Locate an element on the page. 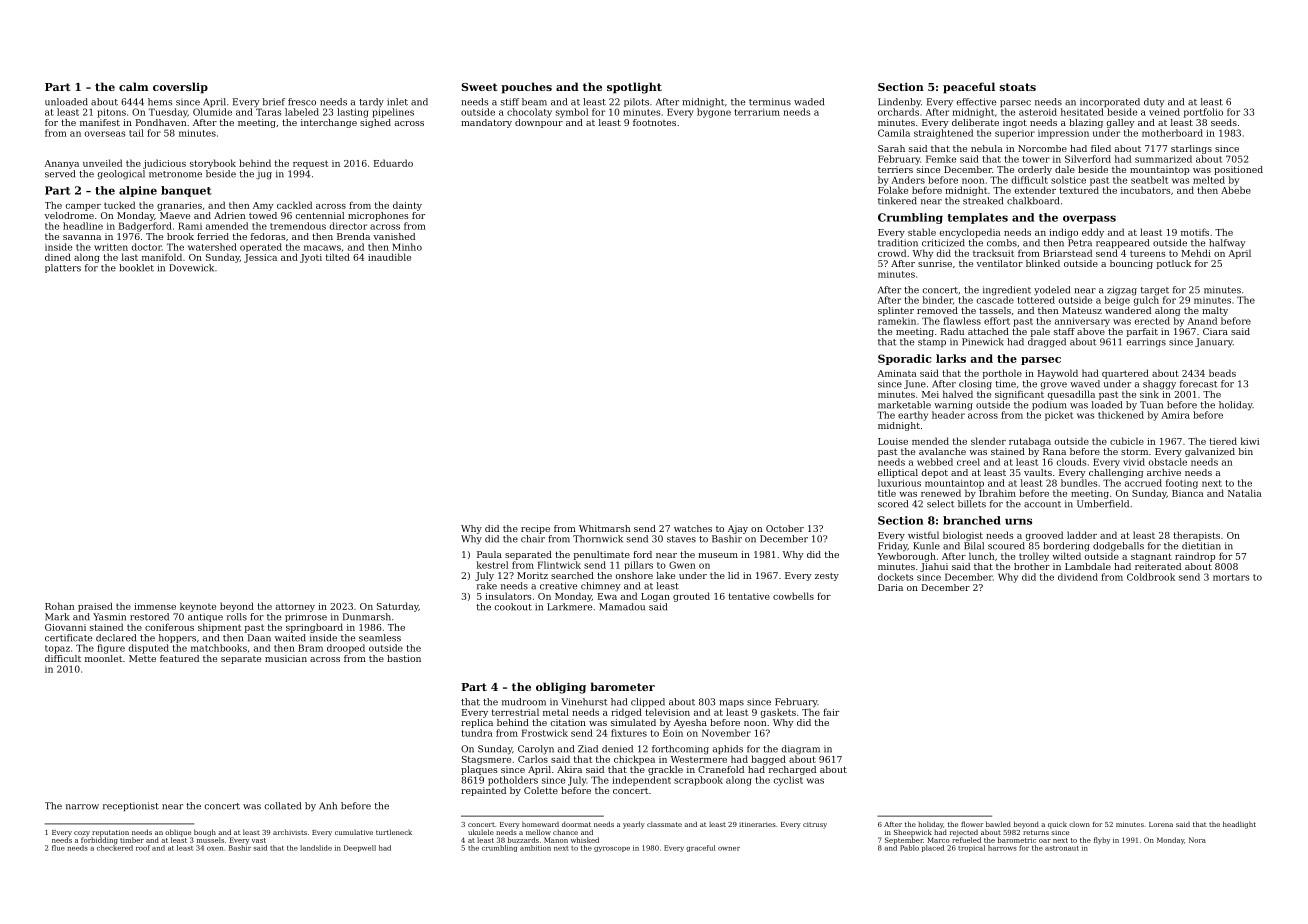 The image size is (1308, 924). chair is located at coordinates (533, 539).
